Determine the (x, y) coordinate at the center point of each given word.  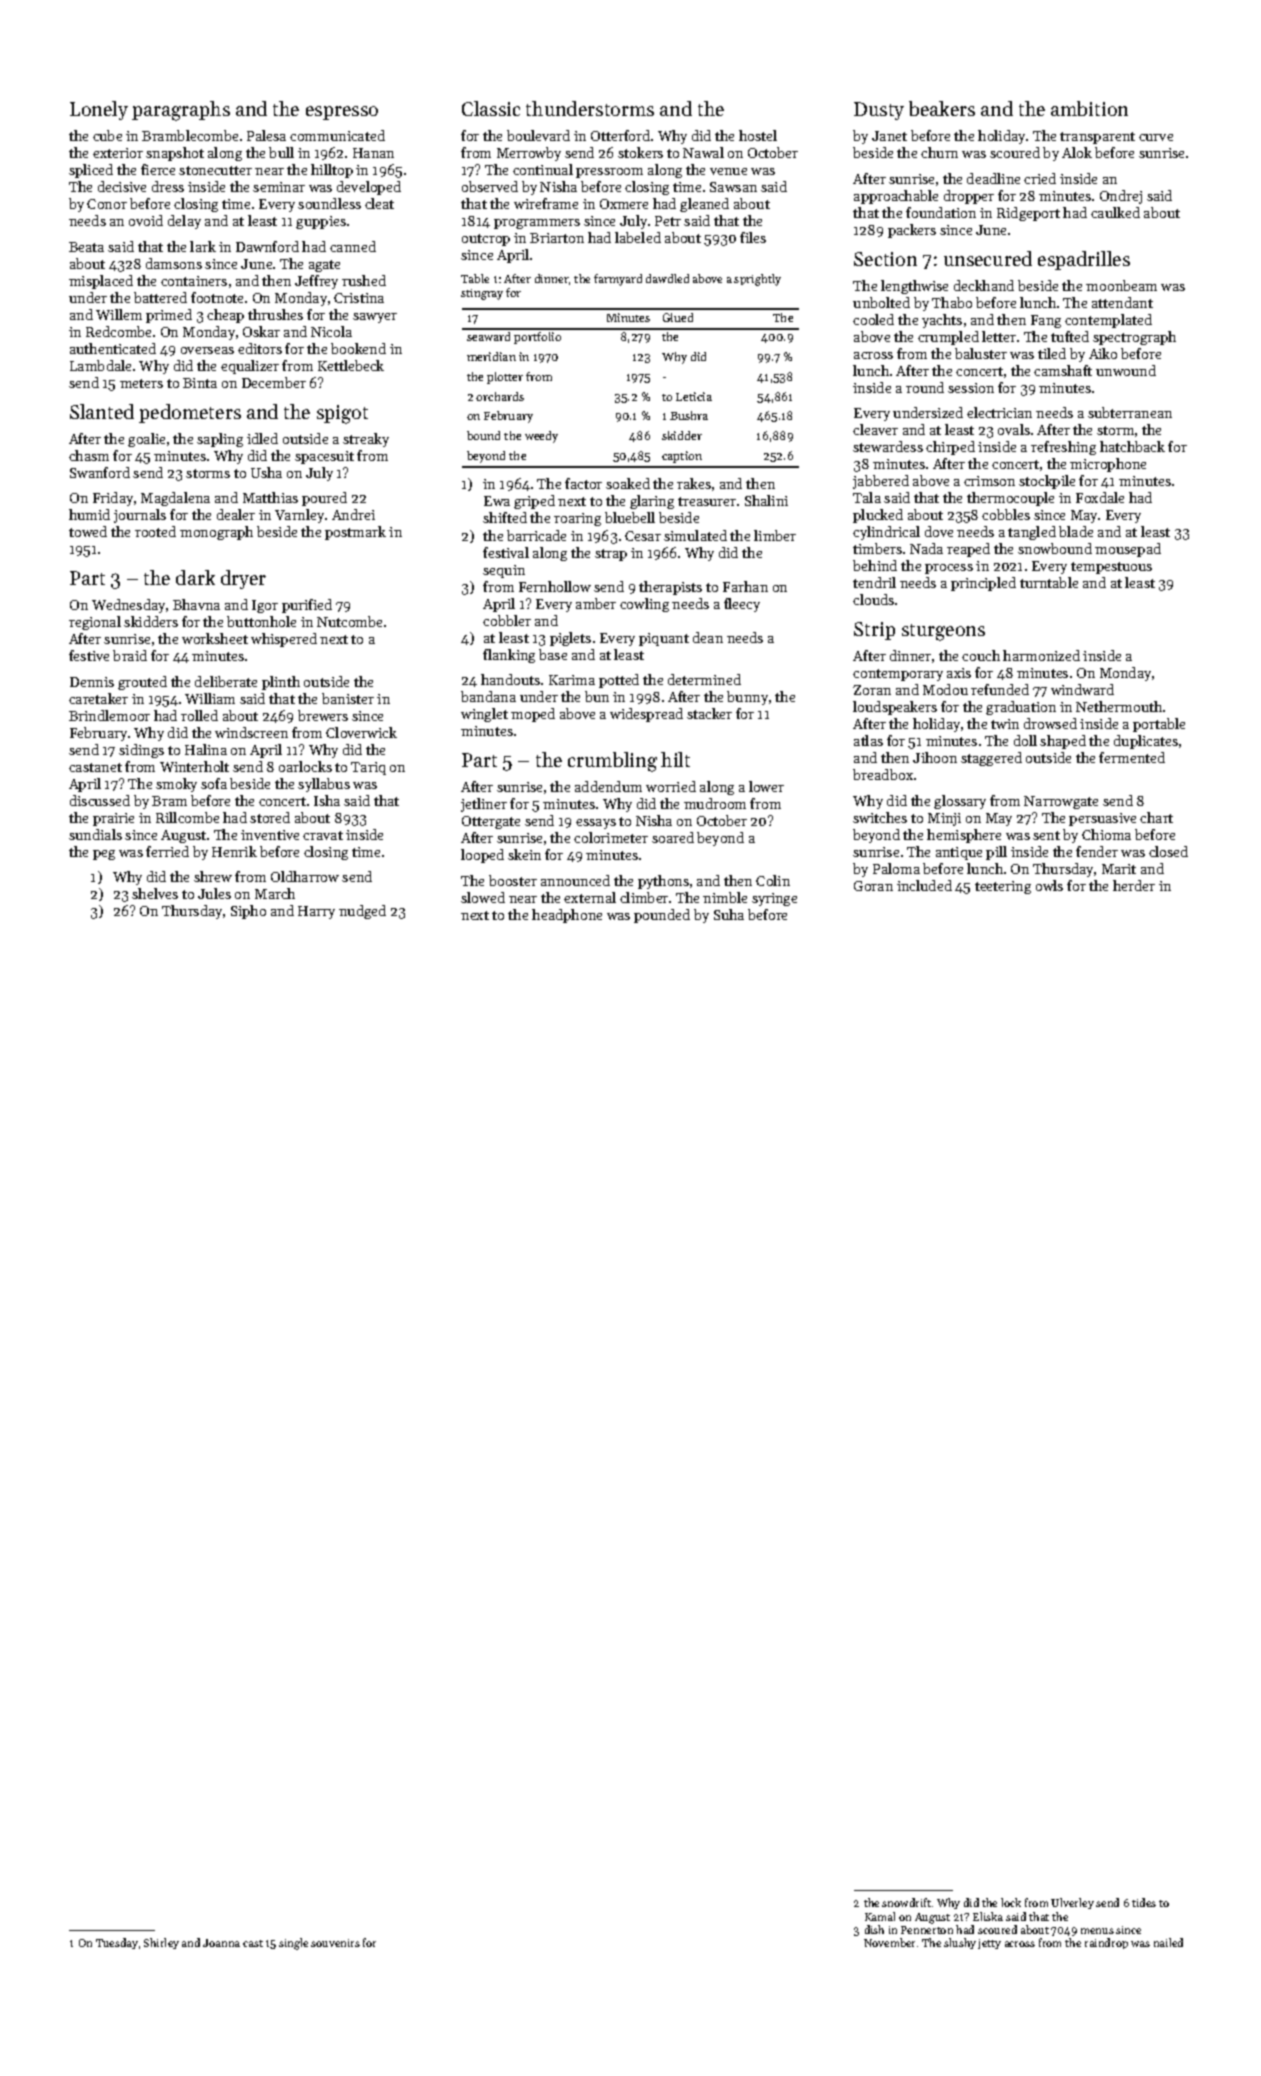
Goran (873, 886)
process (949, 569)
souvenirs (335, 1943)
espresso (342, 113)
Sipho (248, 912)
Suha (729, 914)
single (293, 1944)
